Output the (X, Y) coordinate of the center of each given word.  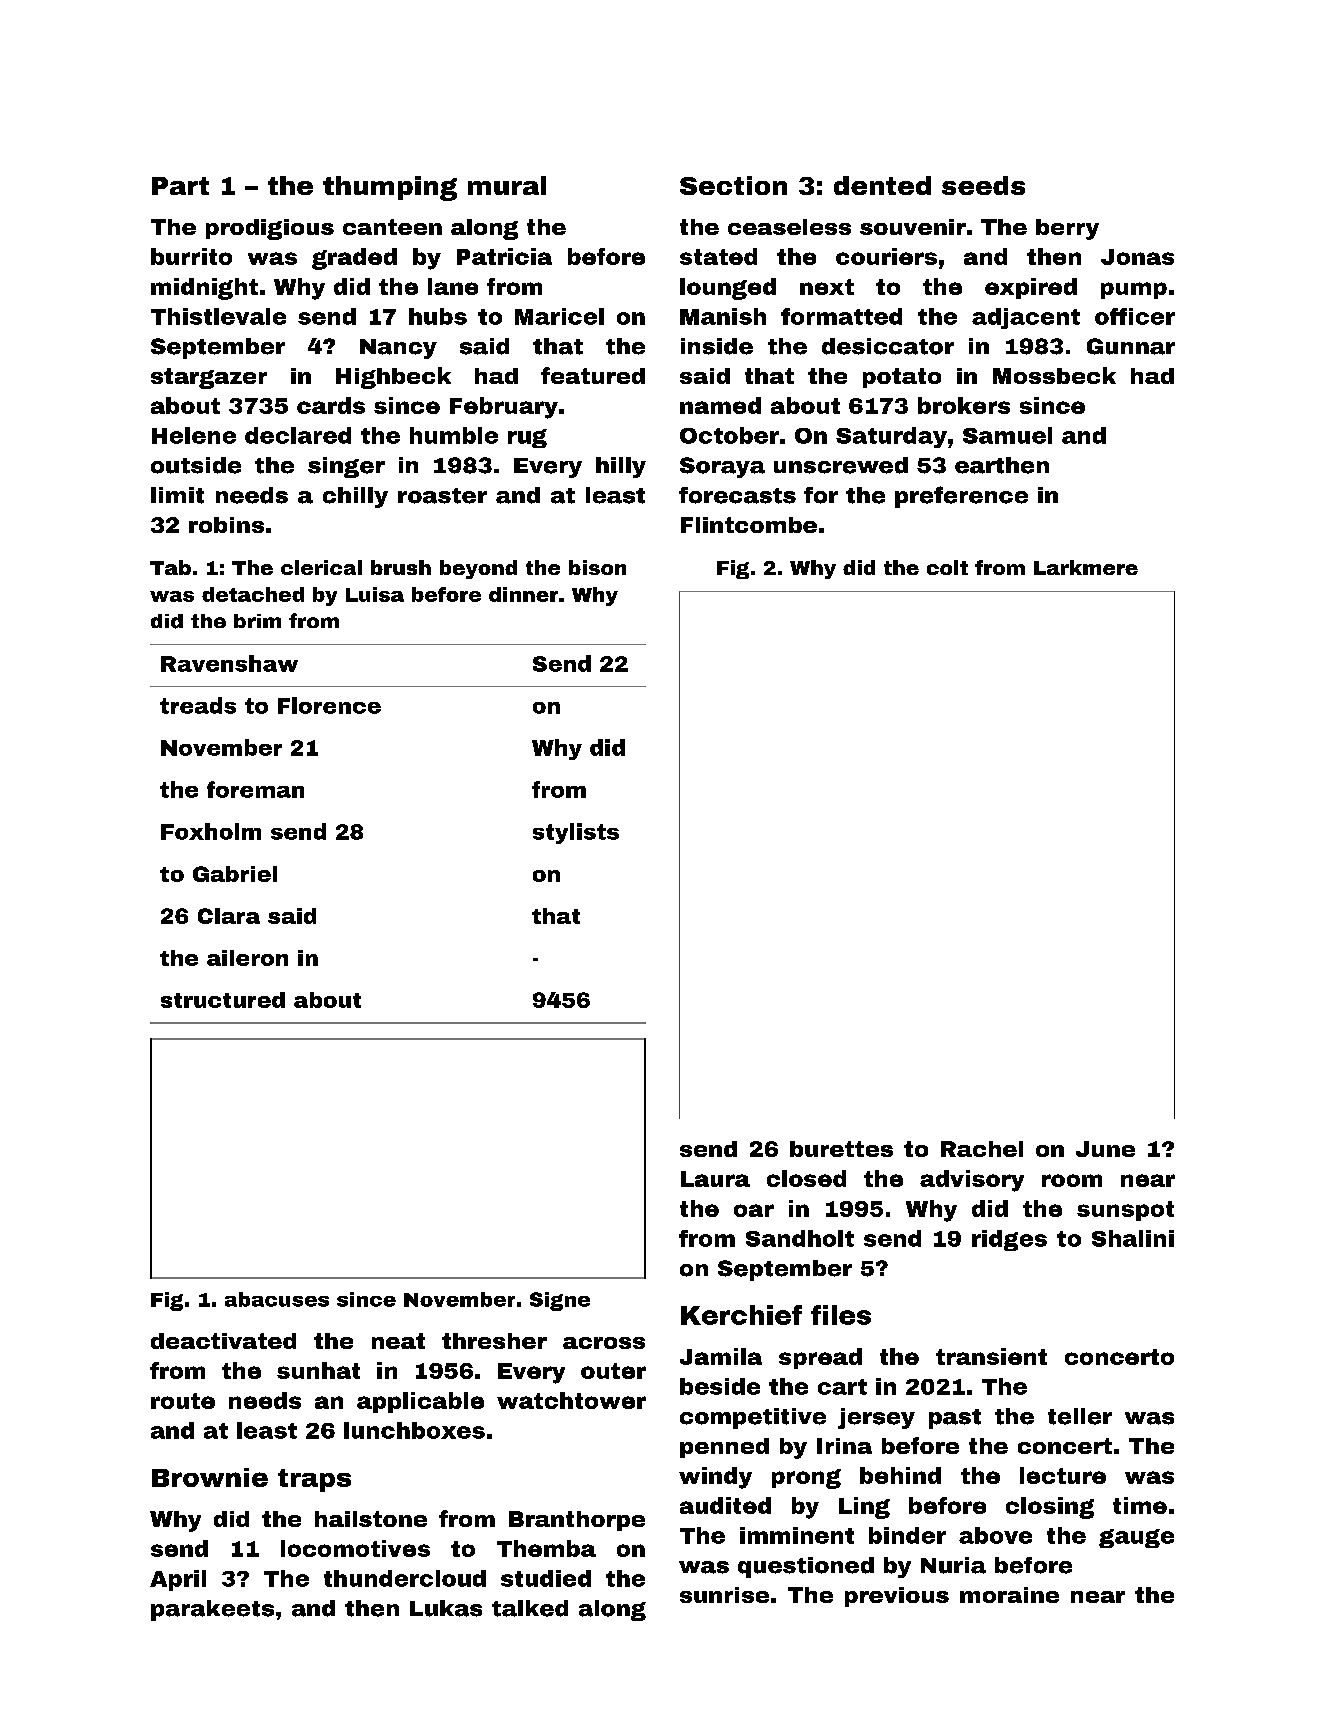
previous (897, 1597)
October (729, 435)
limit (177, 495)
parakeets (212, 1610)
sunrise (724, 1595)
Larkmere (1086, 567)
